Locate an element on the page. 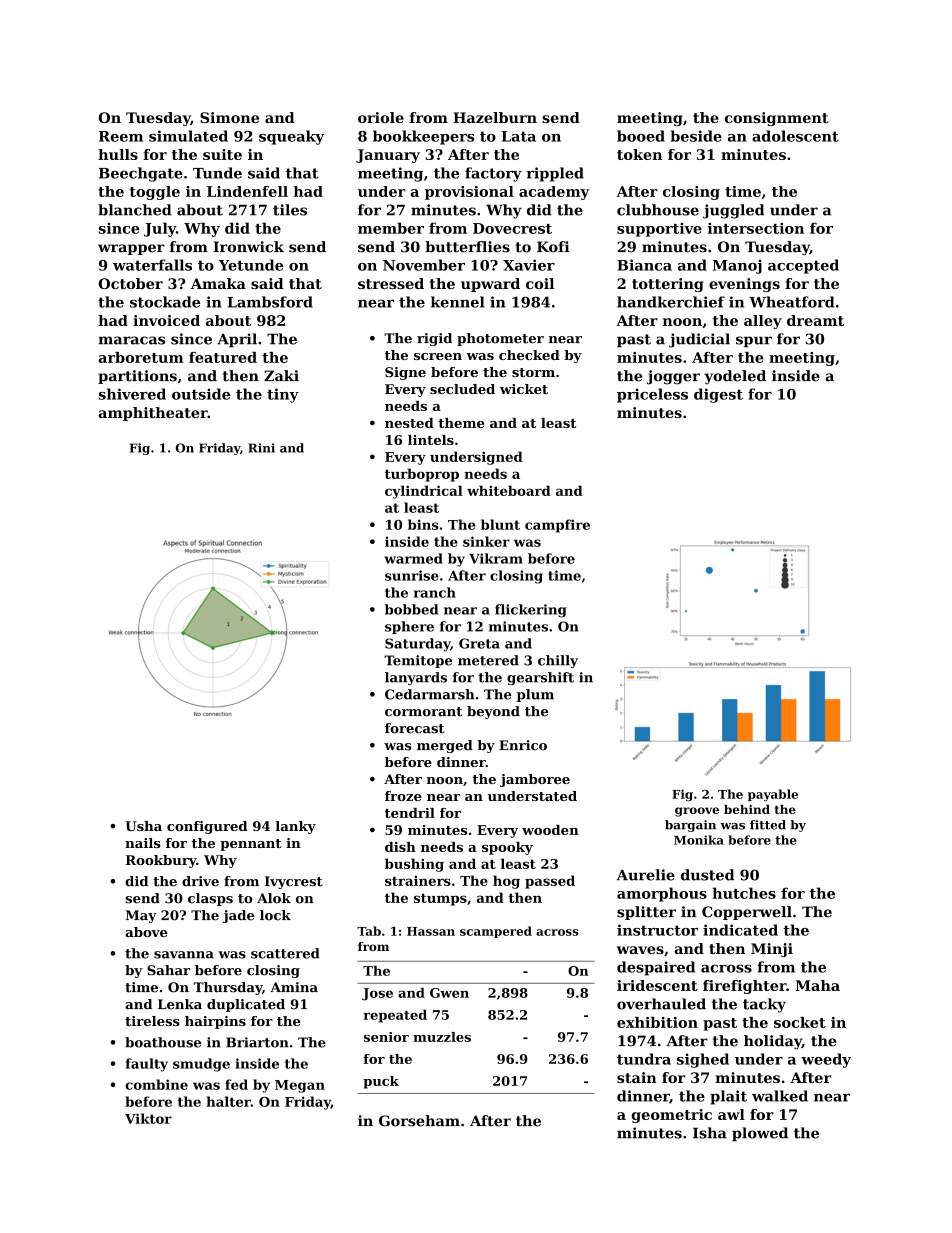  dreamt is located at coordinates (815, 320).
